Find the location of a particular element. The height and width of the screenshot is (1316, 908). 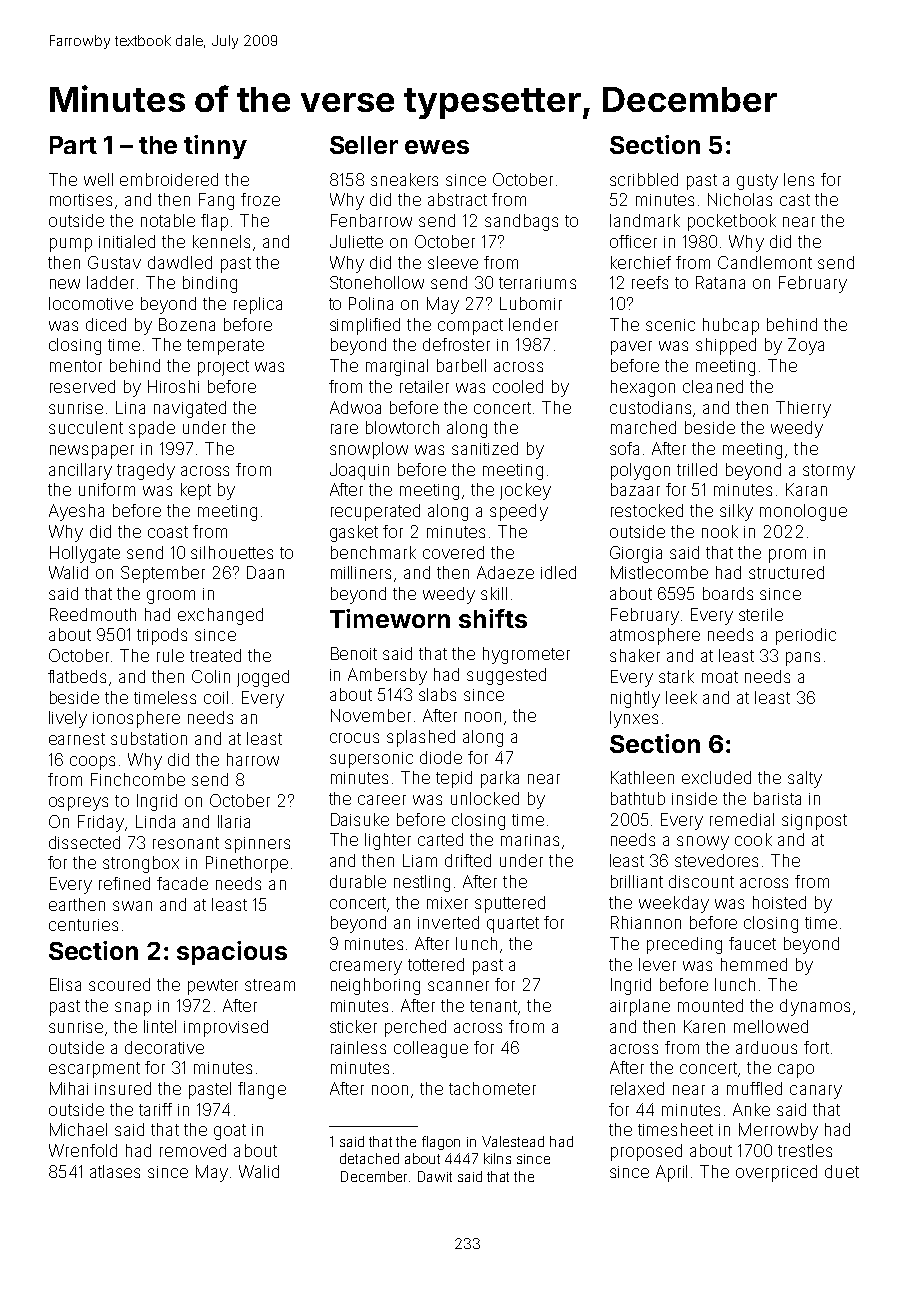

ospreys is located at coordinates (78, 804).
